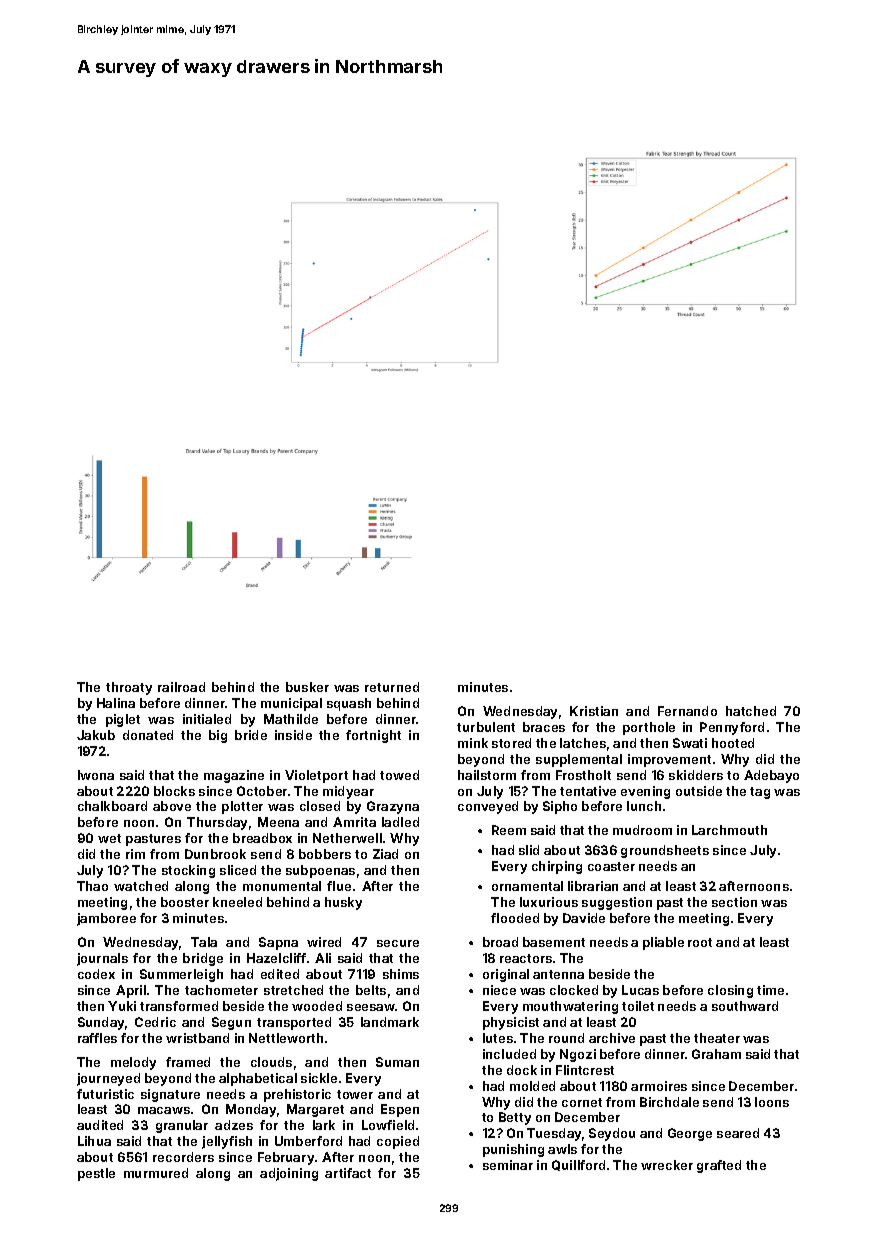 The image size is (878, 1245). Describe the element at coordinates (717, 1038) in the image. I see `theater` at that location.
